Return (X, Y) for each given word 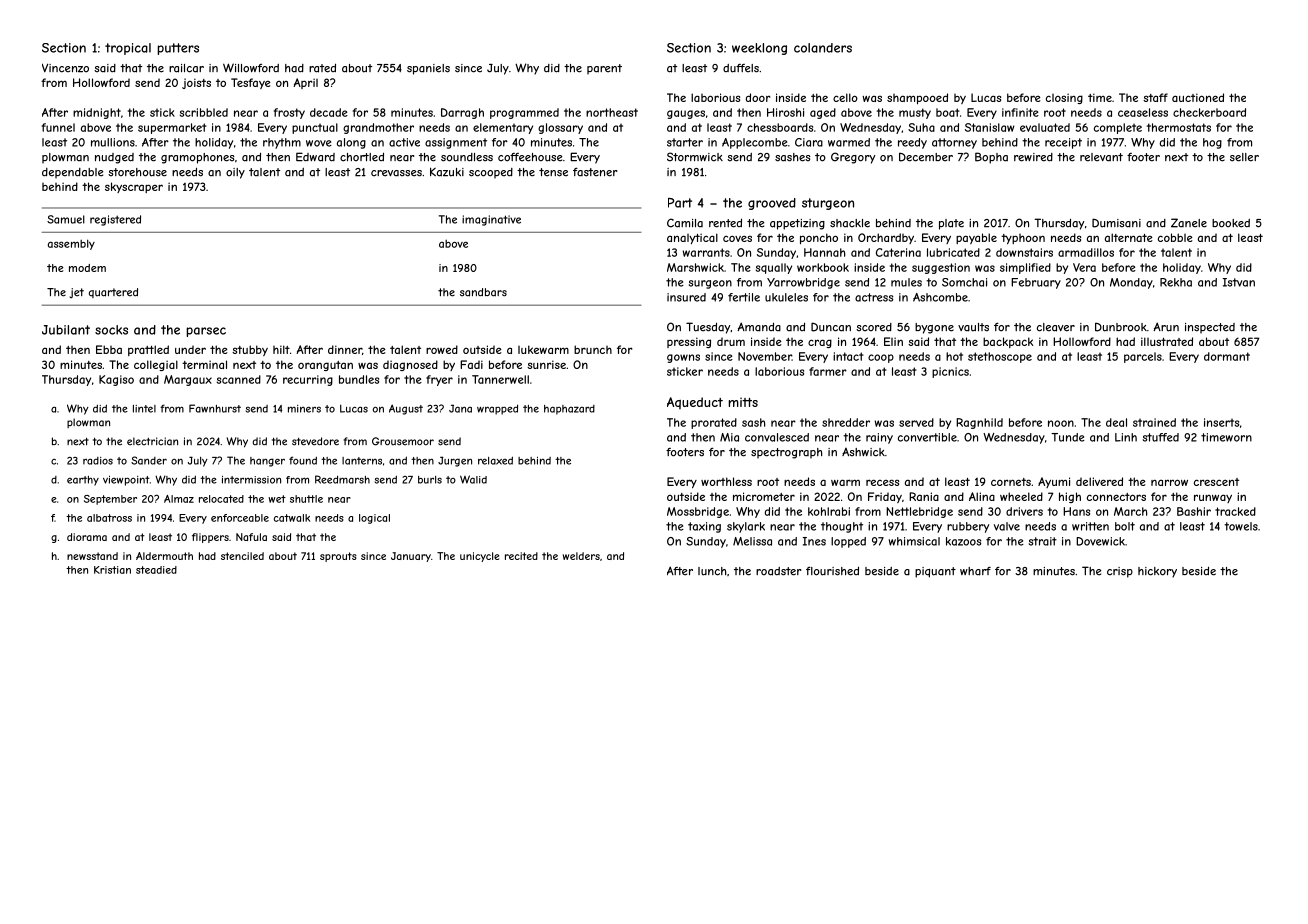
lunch (712, 571)
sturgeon (828, 204)
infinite (1020, 112)
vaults (973, 327)
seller (1244, 157)
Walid (473, 479)
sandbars (483, 292)
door (758, 97)
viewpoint (126, 481)
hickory (1157, 572)
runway (1213, 498)
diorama (87, 537)
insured (686, 297)
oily (235, 173)
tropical (128, 49)
